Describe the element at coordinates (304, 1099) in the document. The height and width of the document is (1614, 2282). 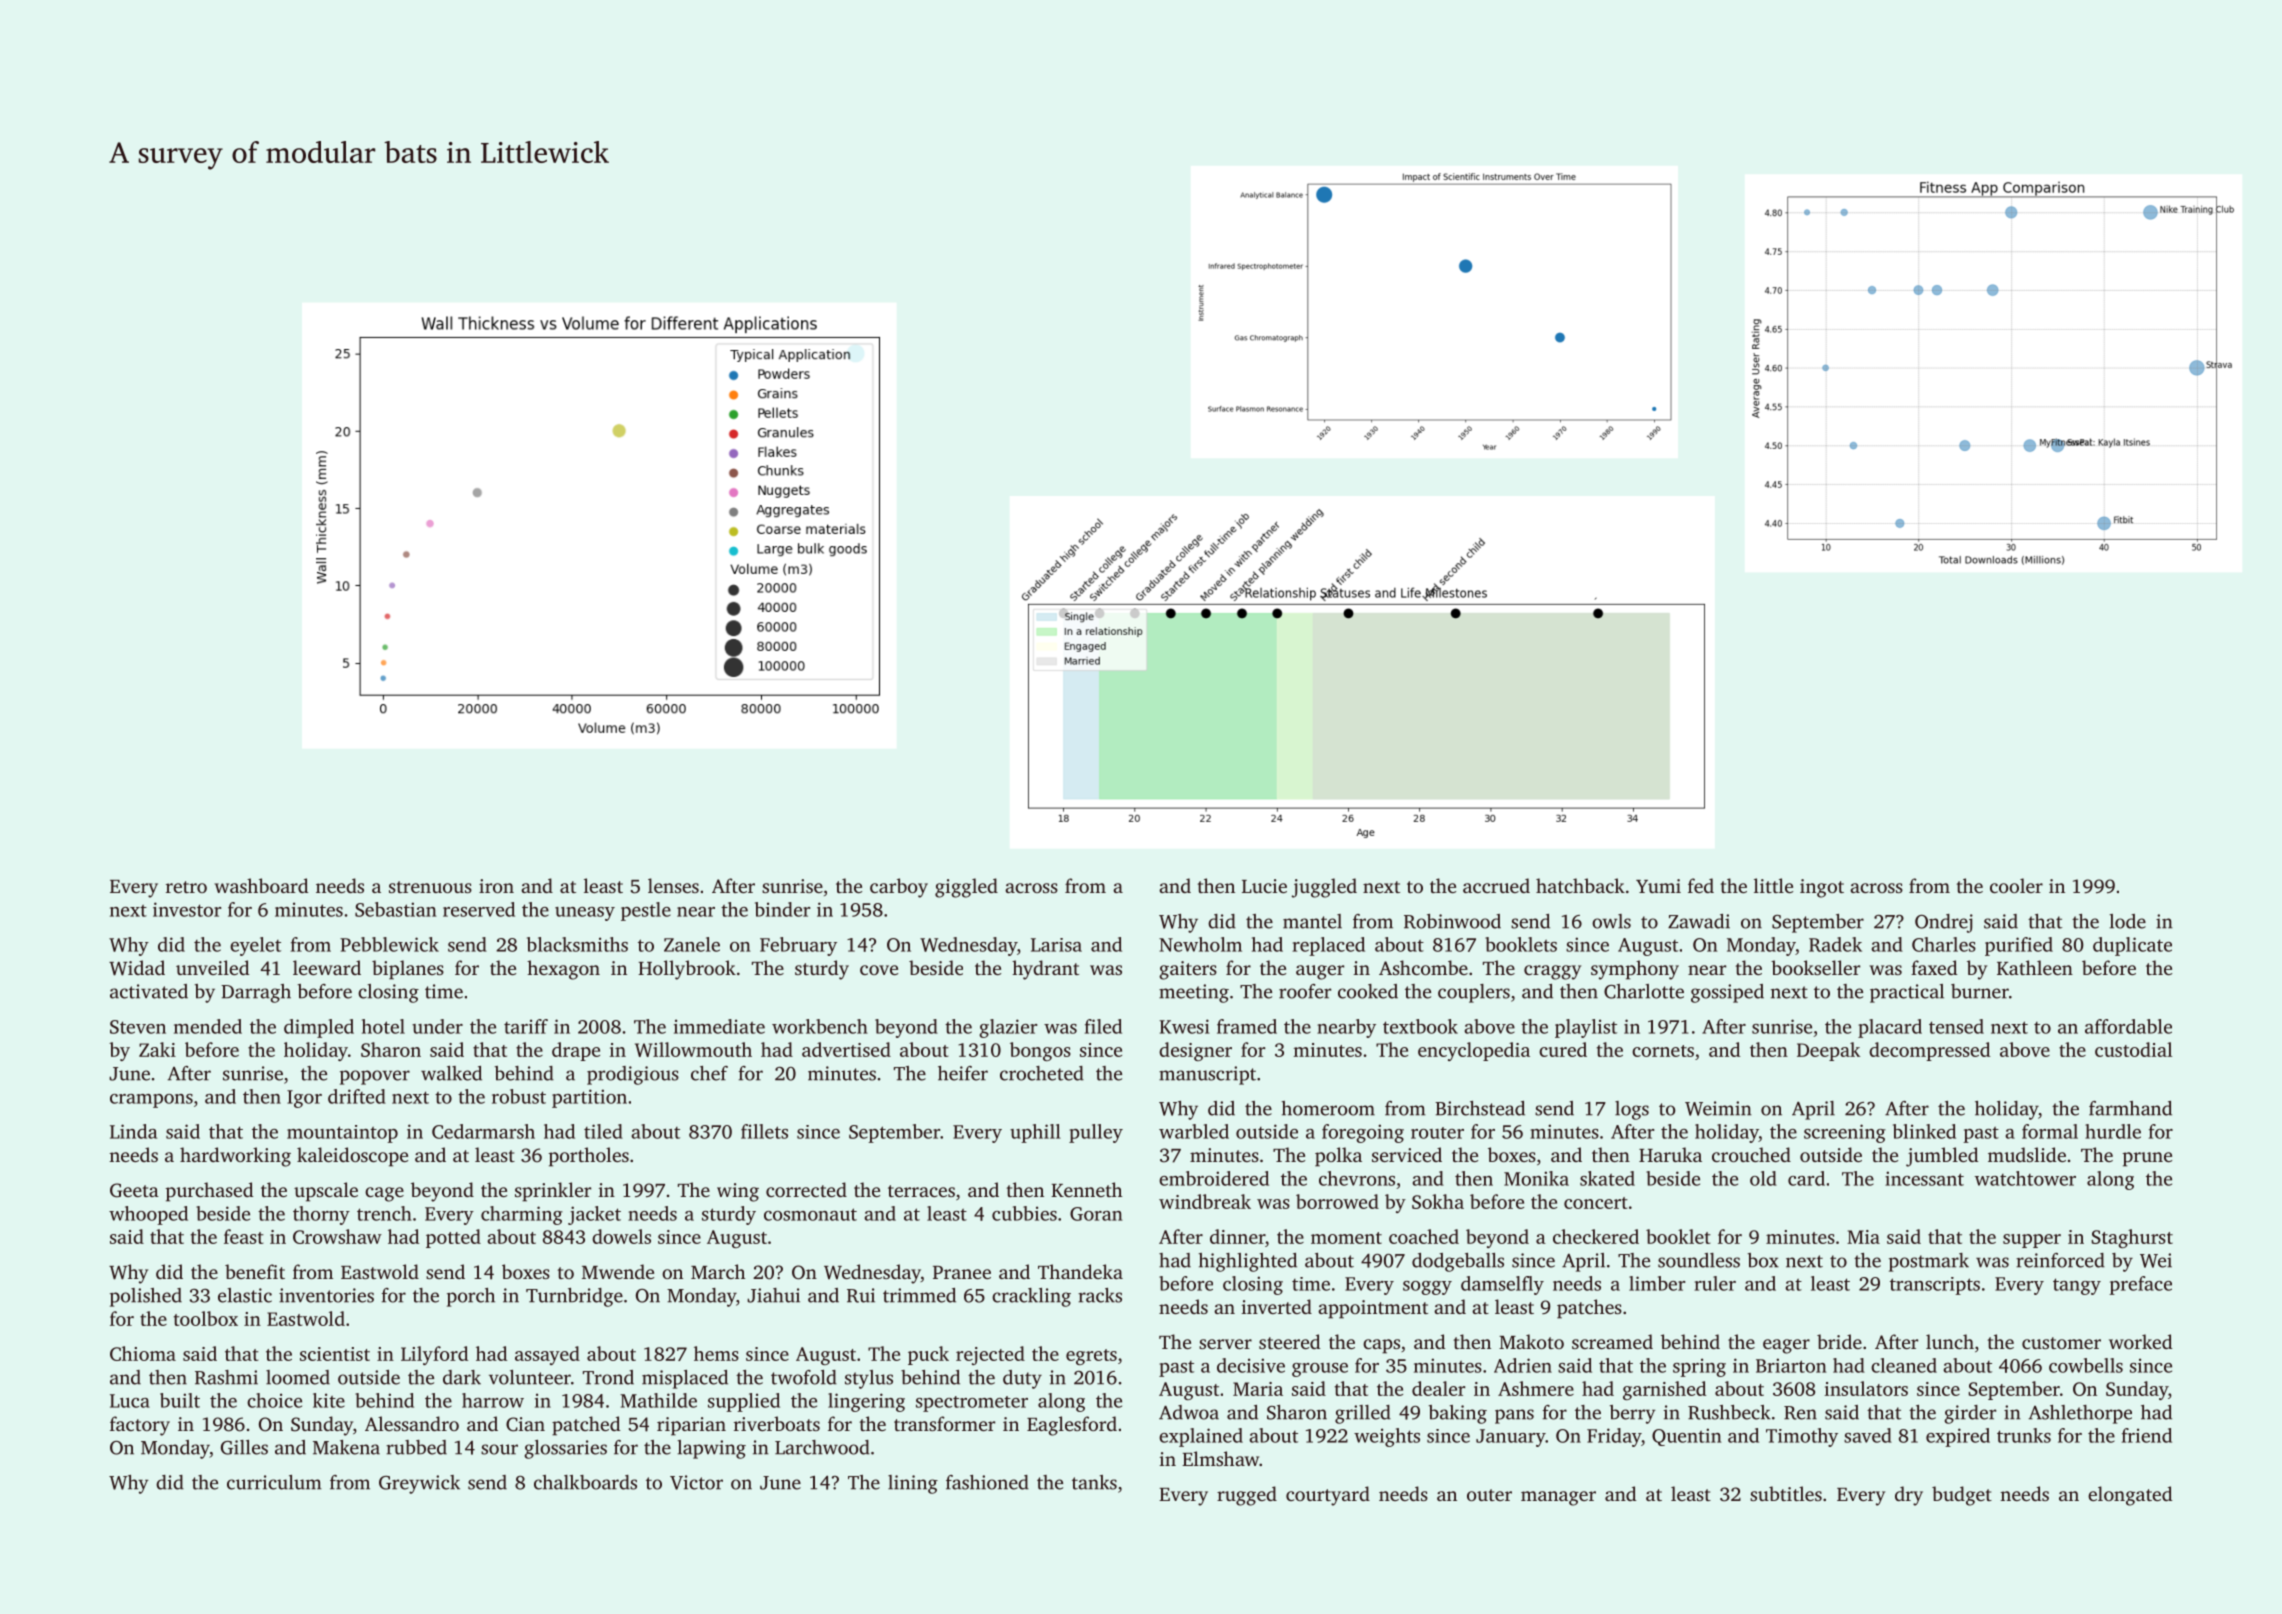
I see `Igor` at that location.
